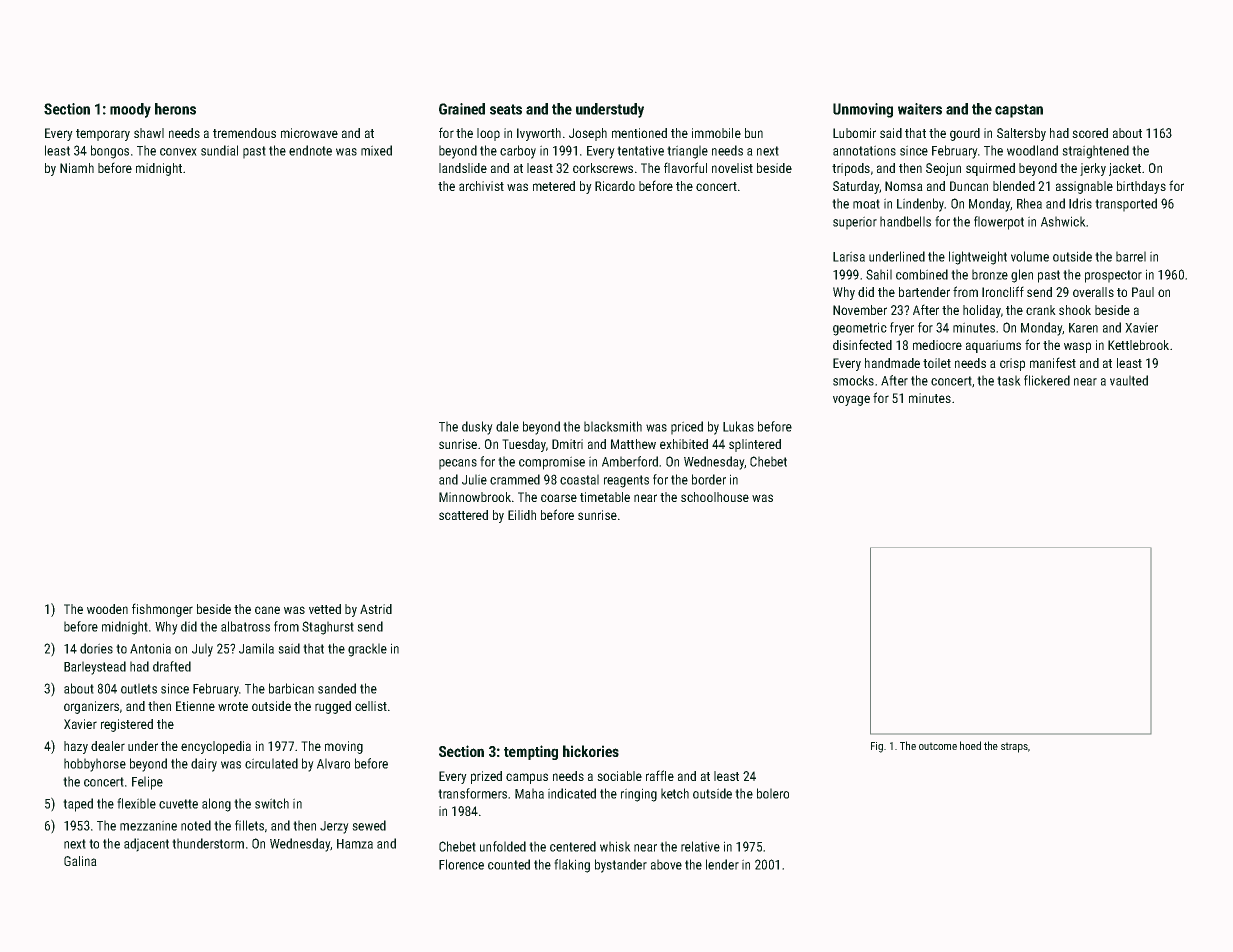 The height and width of the image is (952, 1233). I want to click on vaulted, so click(1129, 380).
